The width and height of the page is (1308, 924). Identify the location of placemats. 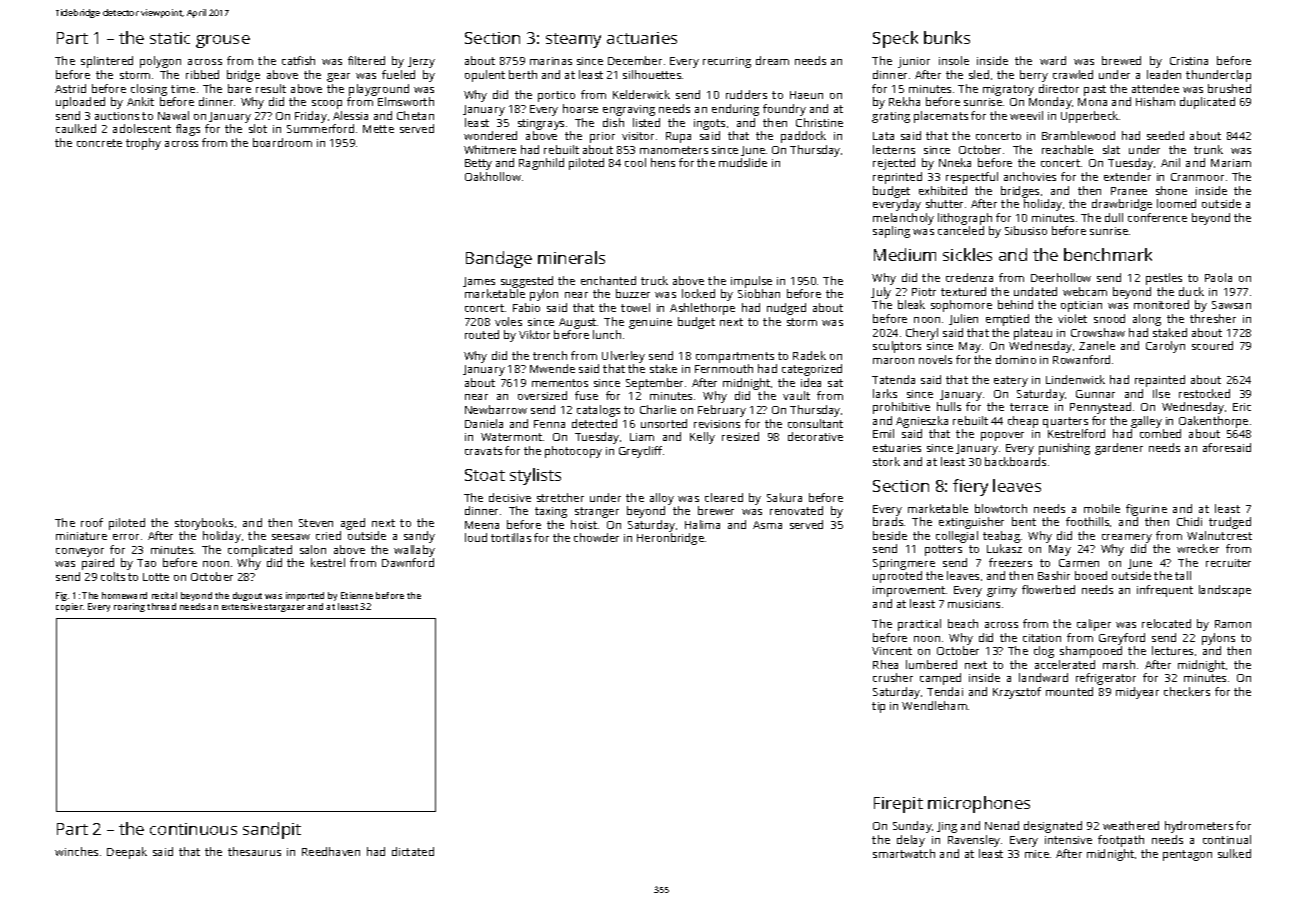
(941, 117).
